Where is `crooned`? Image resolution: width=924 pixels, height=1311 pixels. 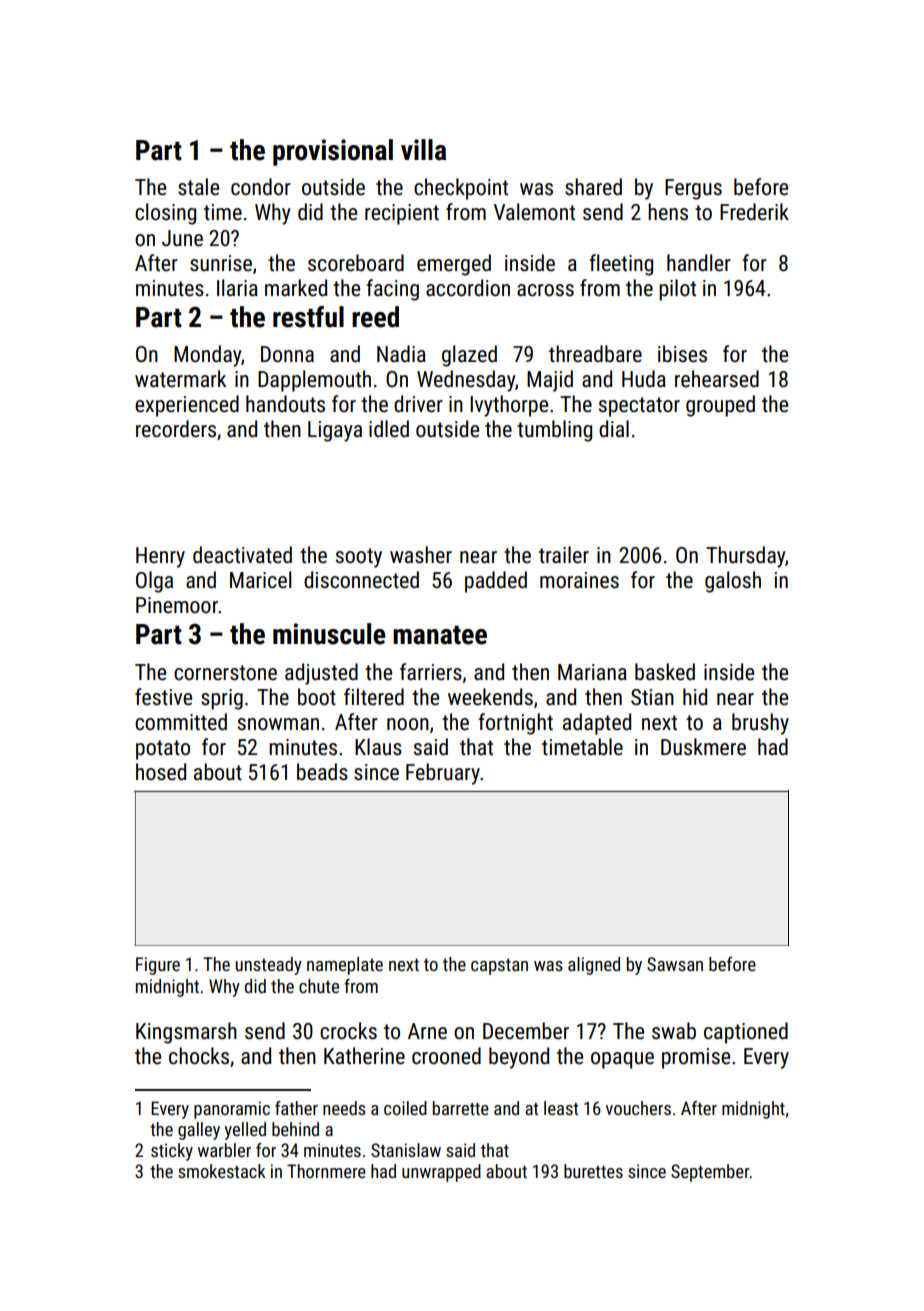
crooned is located at coordinates (446, 1056).
